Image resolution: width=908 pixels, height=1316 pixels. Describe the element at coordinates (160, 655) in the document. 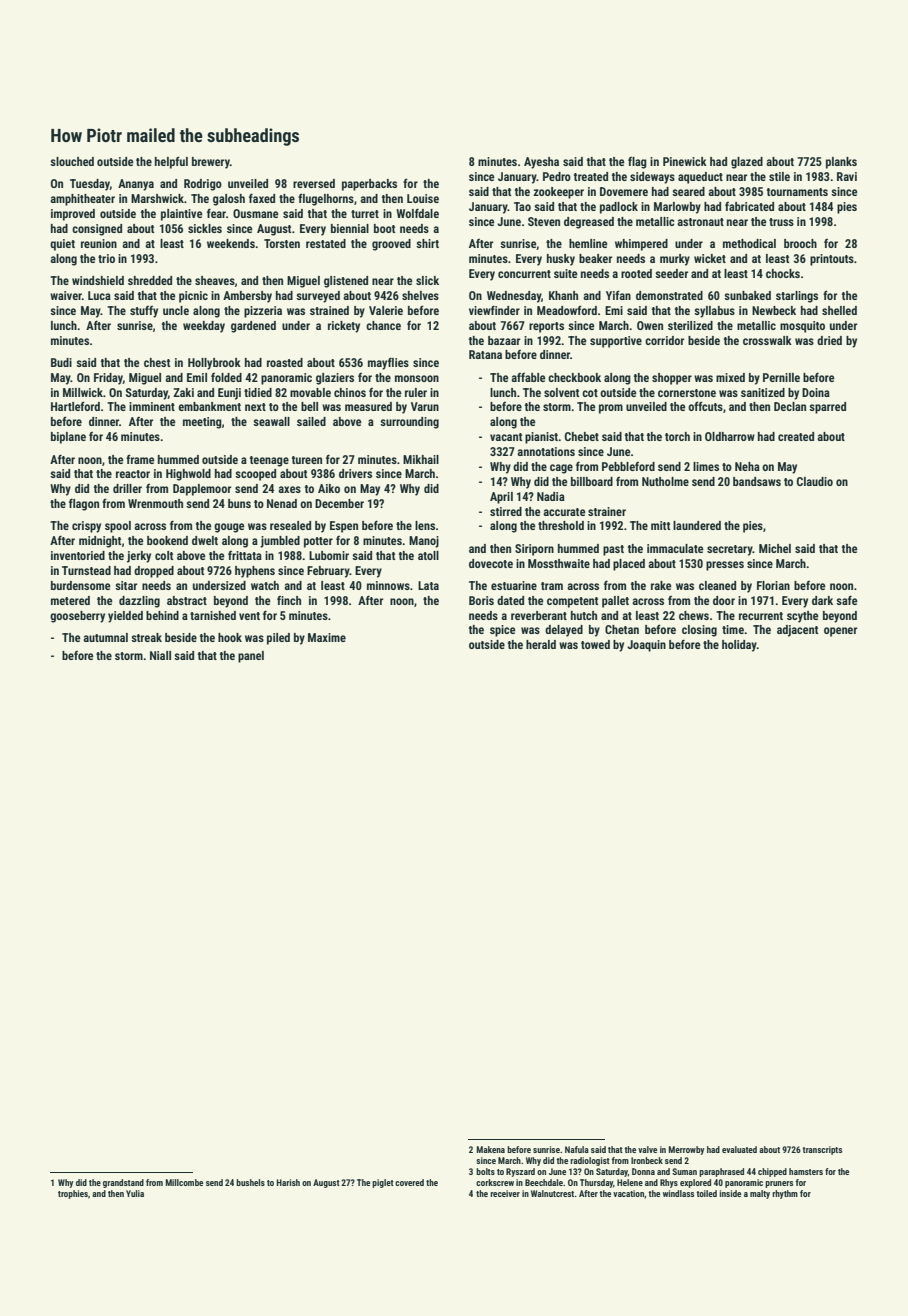

I see `Niall` at that location.
